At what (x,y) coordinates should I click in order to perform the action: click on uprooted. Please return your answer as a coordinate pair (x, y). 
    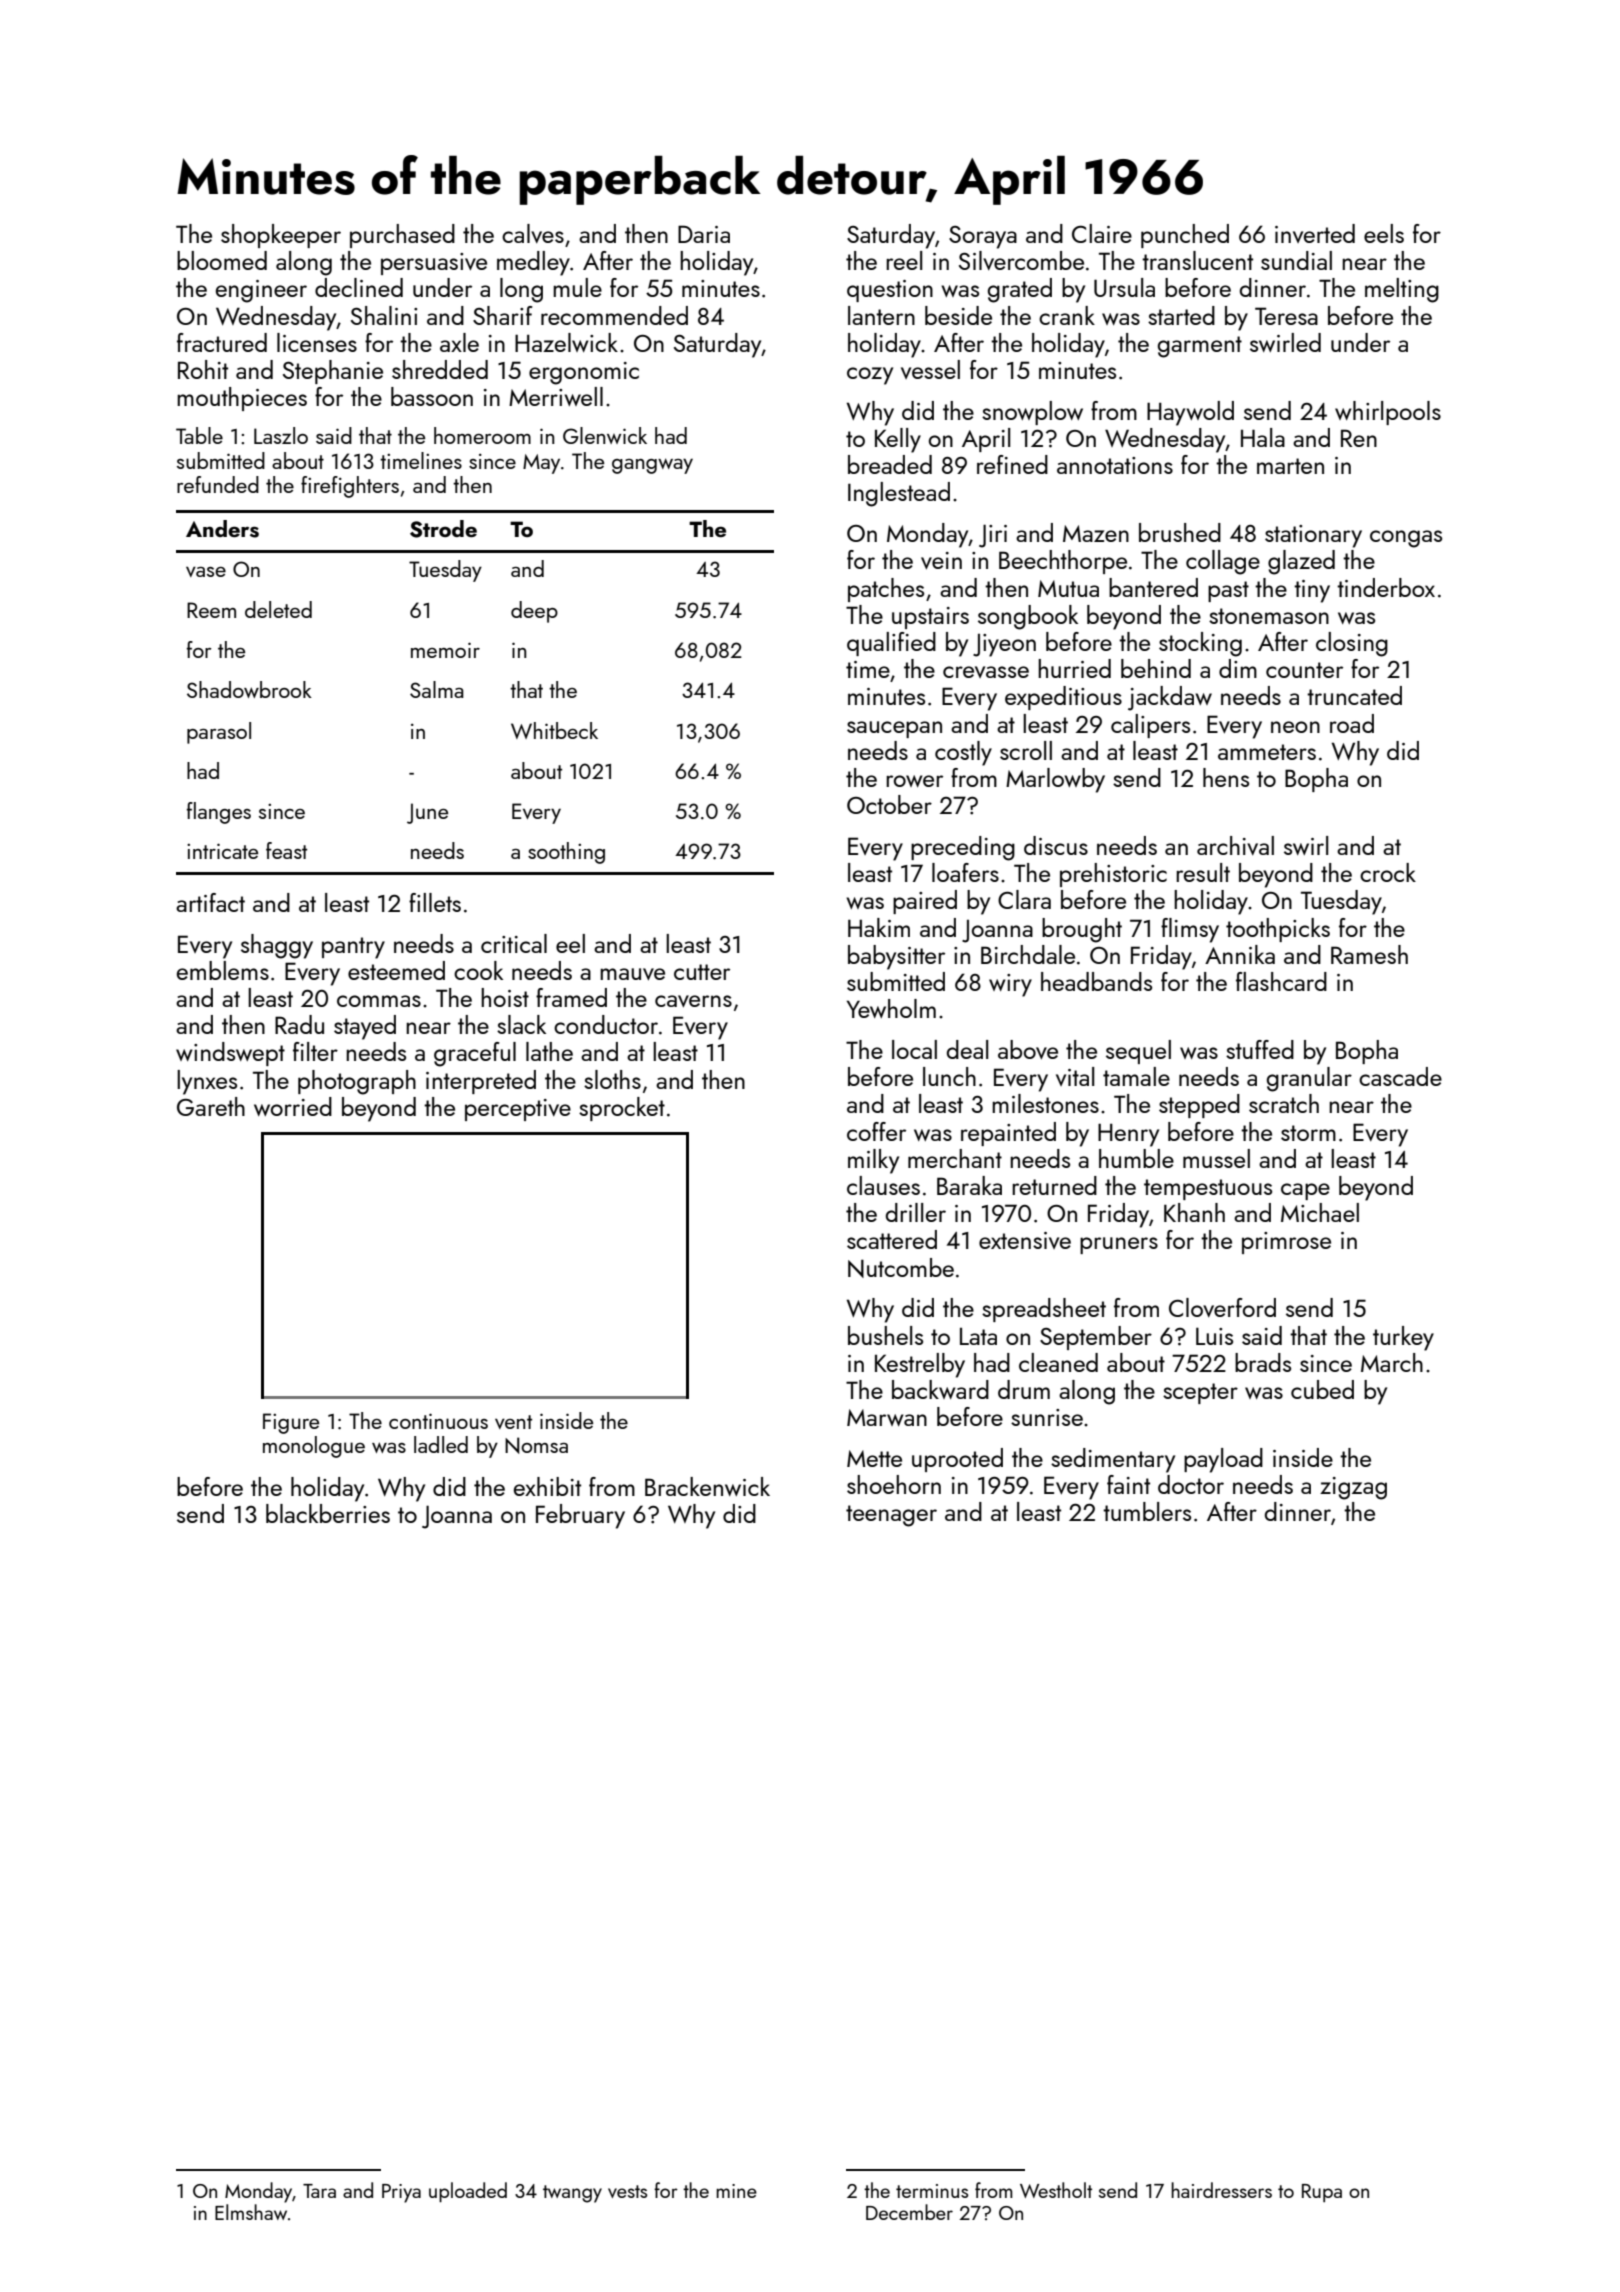
    Looking at the image, I should click on (957, 1460).
